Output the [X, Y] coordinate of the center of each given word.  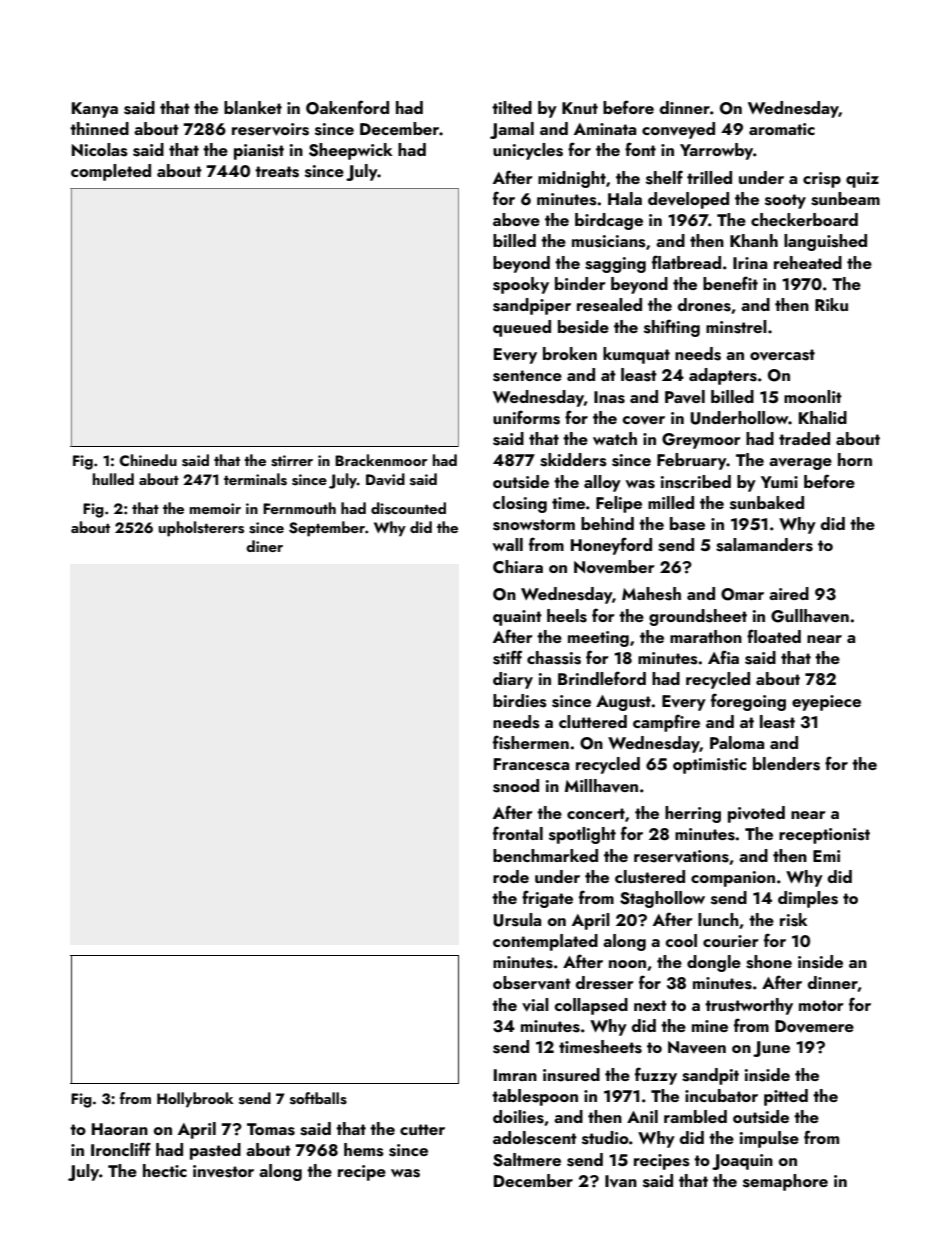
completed [111, 172]
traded [804, 438]
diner [264, 546]
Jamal [512, 130]
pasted [215, 1151]
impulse [769, 1139]
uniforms [526, 417]
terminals [255, 479]
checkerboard [804, 219]
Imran [515, 1075]
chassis [554, 658]
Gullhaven [810, 616]
